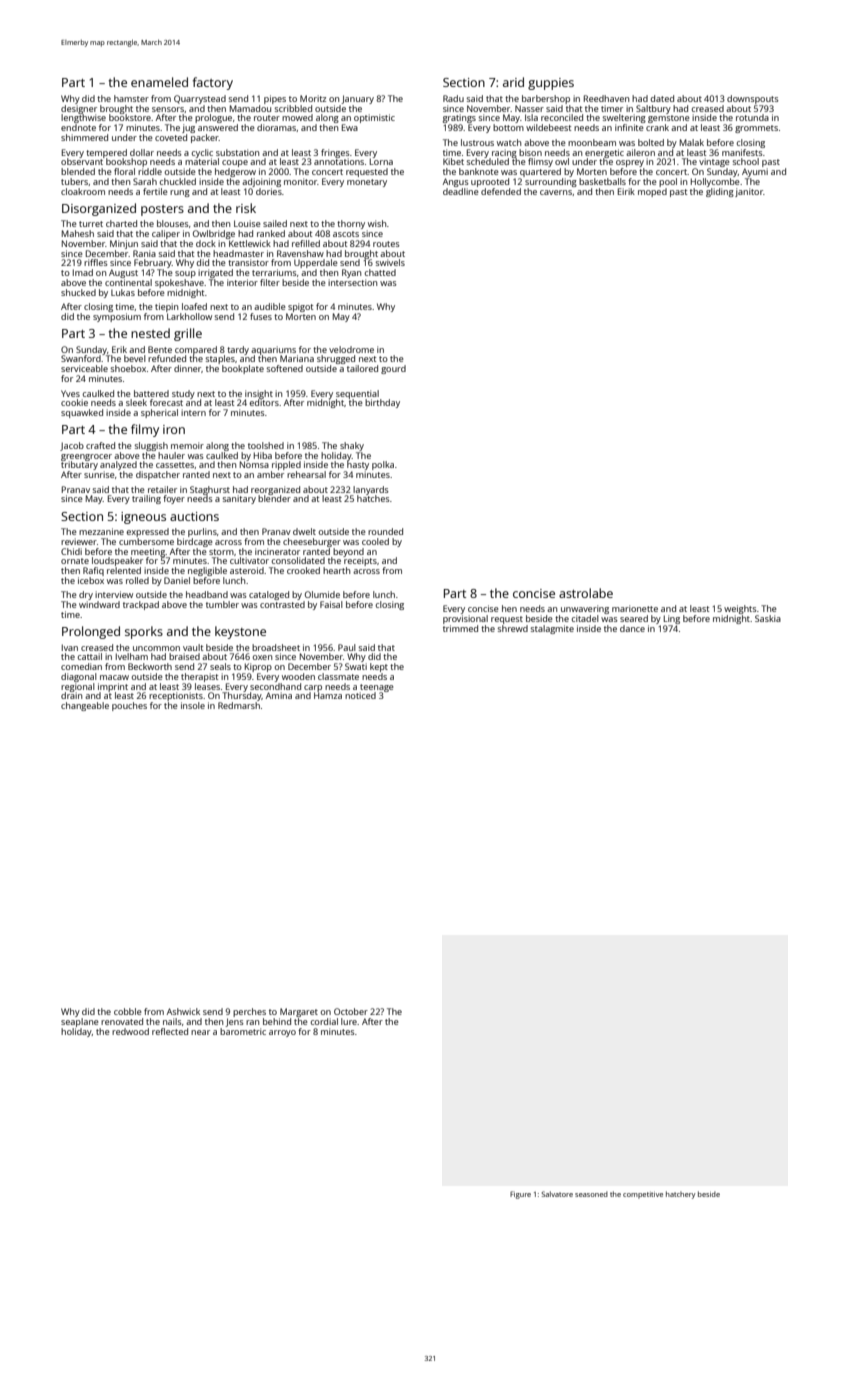 This image has width=849, height=1400. What do you see at coordinates (749, 192) in the image?
I see `janitor` at bounding box center [749, 192].
